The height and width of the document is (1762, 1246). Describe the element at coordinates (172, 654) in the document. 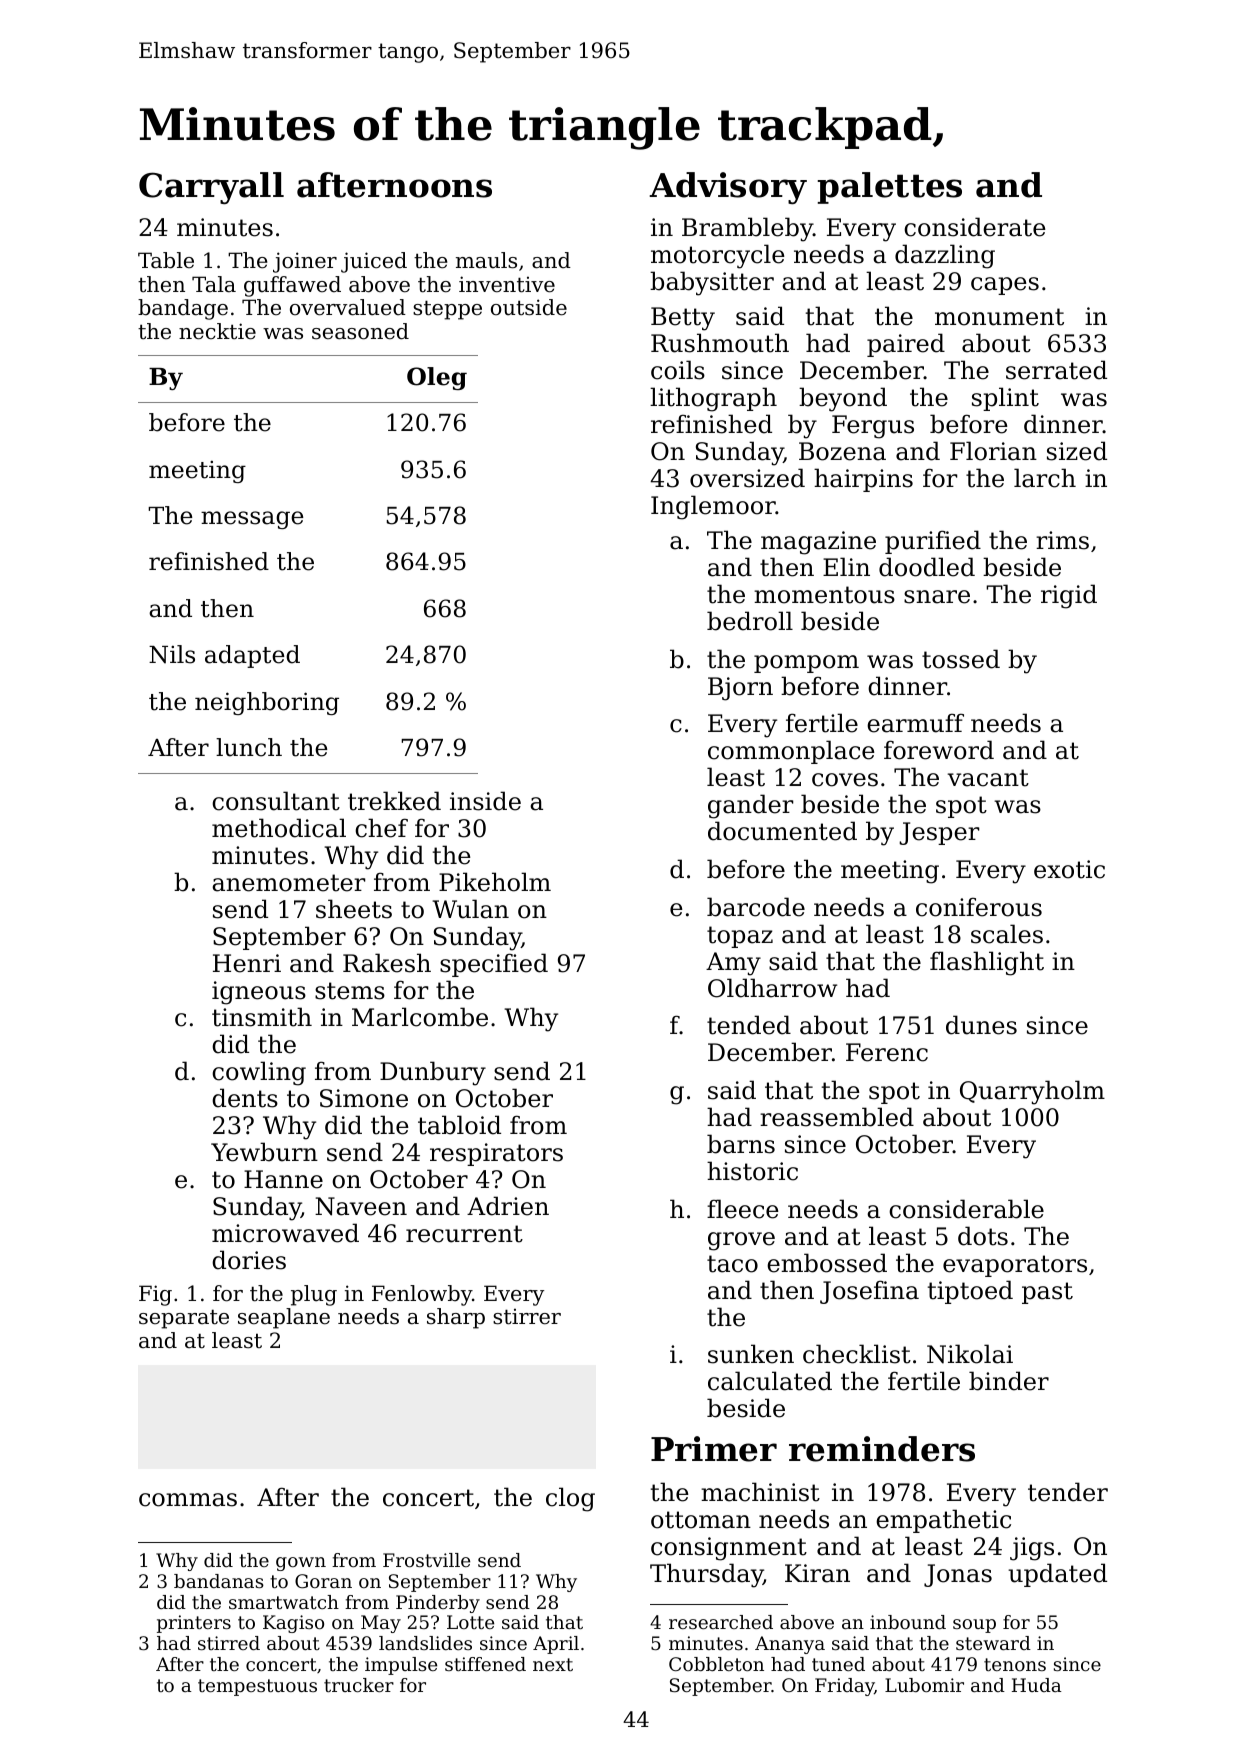

I see `Nils` at that location.
